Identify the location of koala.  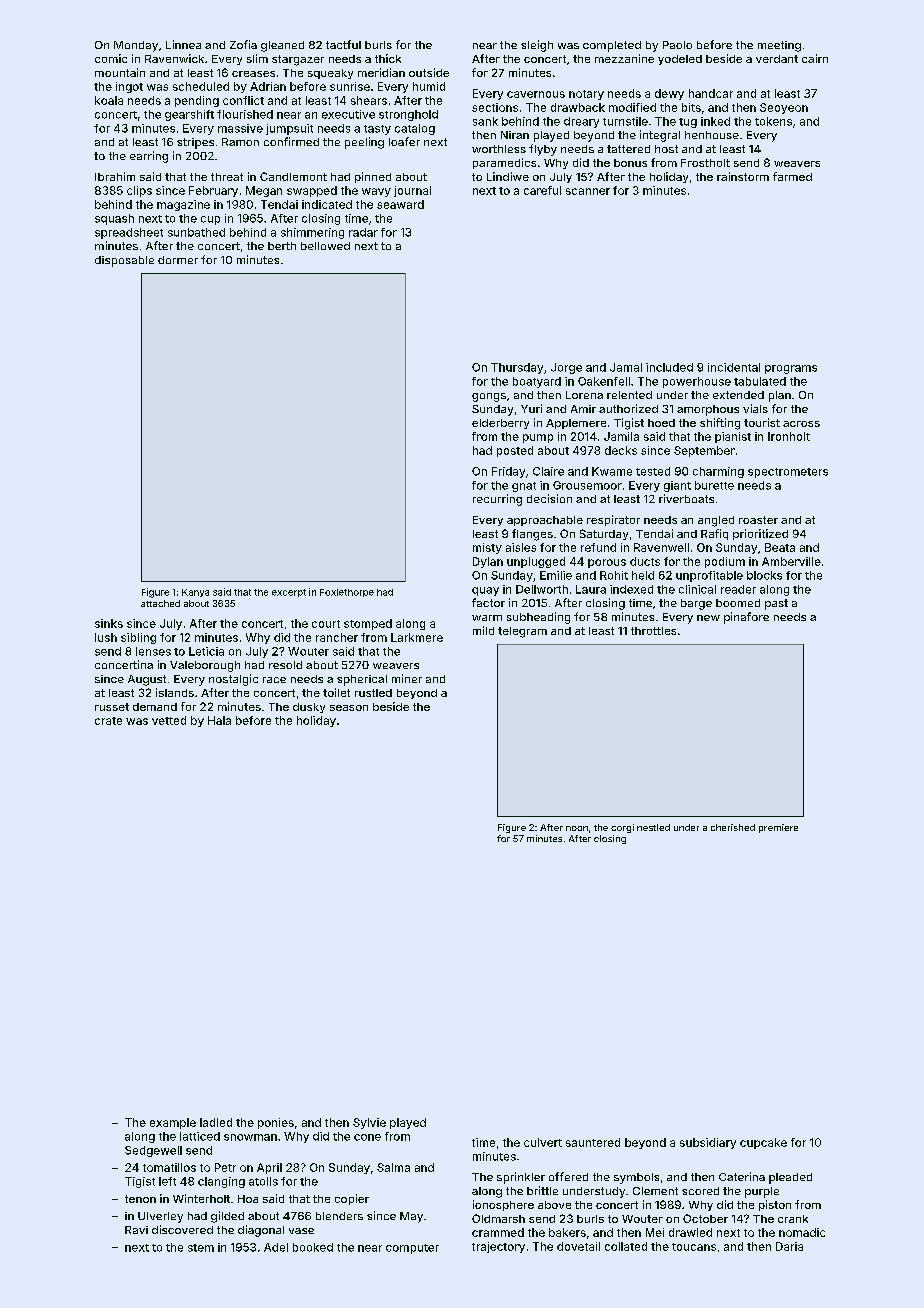
(109, 100).
